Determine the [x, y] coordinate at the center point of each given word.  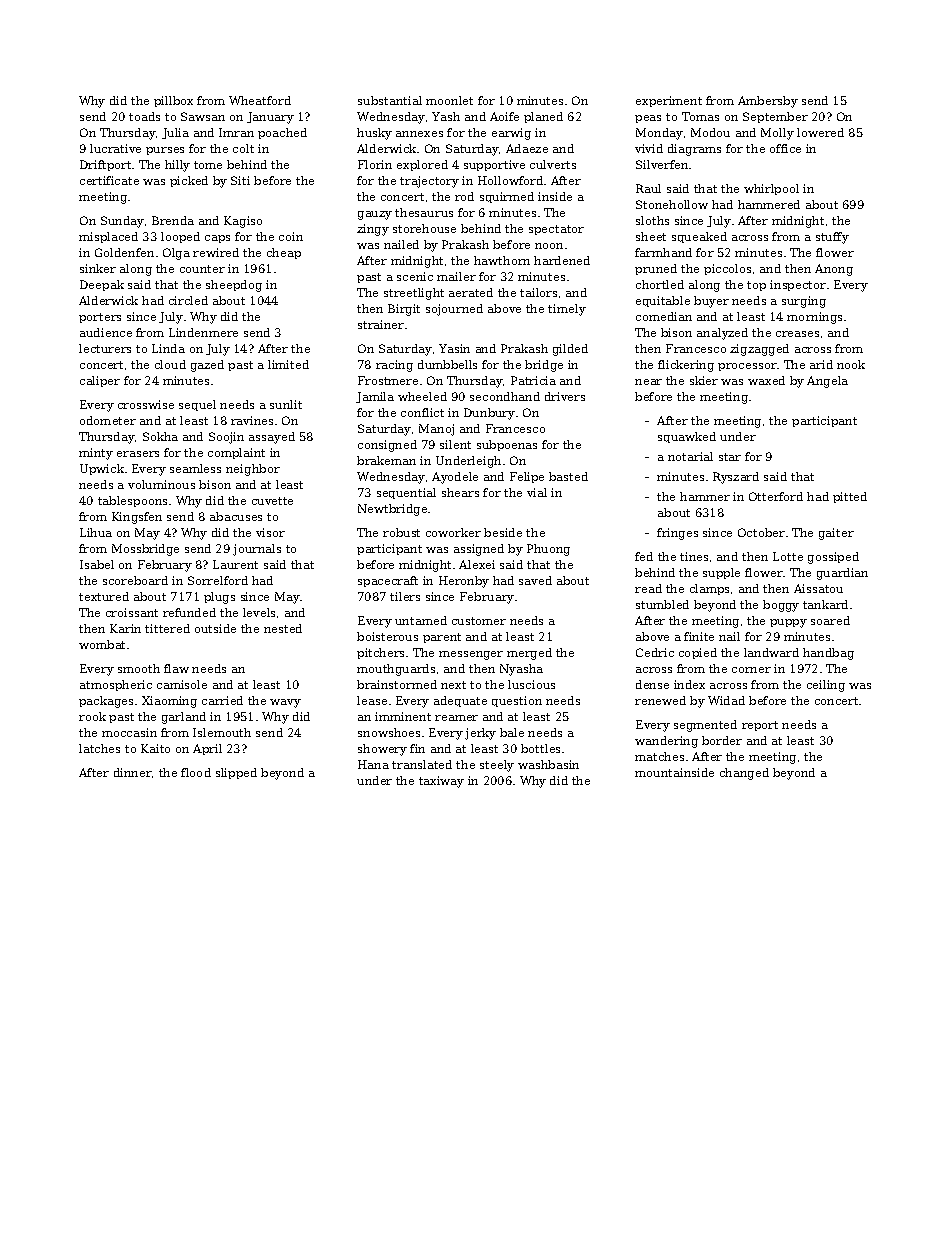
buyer [711, 302]
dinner [133, 772]
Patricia [533, 380]
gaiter [836, 534]
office [785, 148]
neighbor [253, 470]
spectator [556, 230]
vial [537, 492]
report [760, 726]
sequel [197, 405]
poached [282, 133]
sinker [98, 268]
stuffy [832, 238]
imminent [403, 716]
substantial [390, 100]
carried [222, 700]
